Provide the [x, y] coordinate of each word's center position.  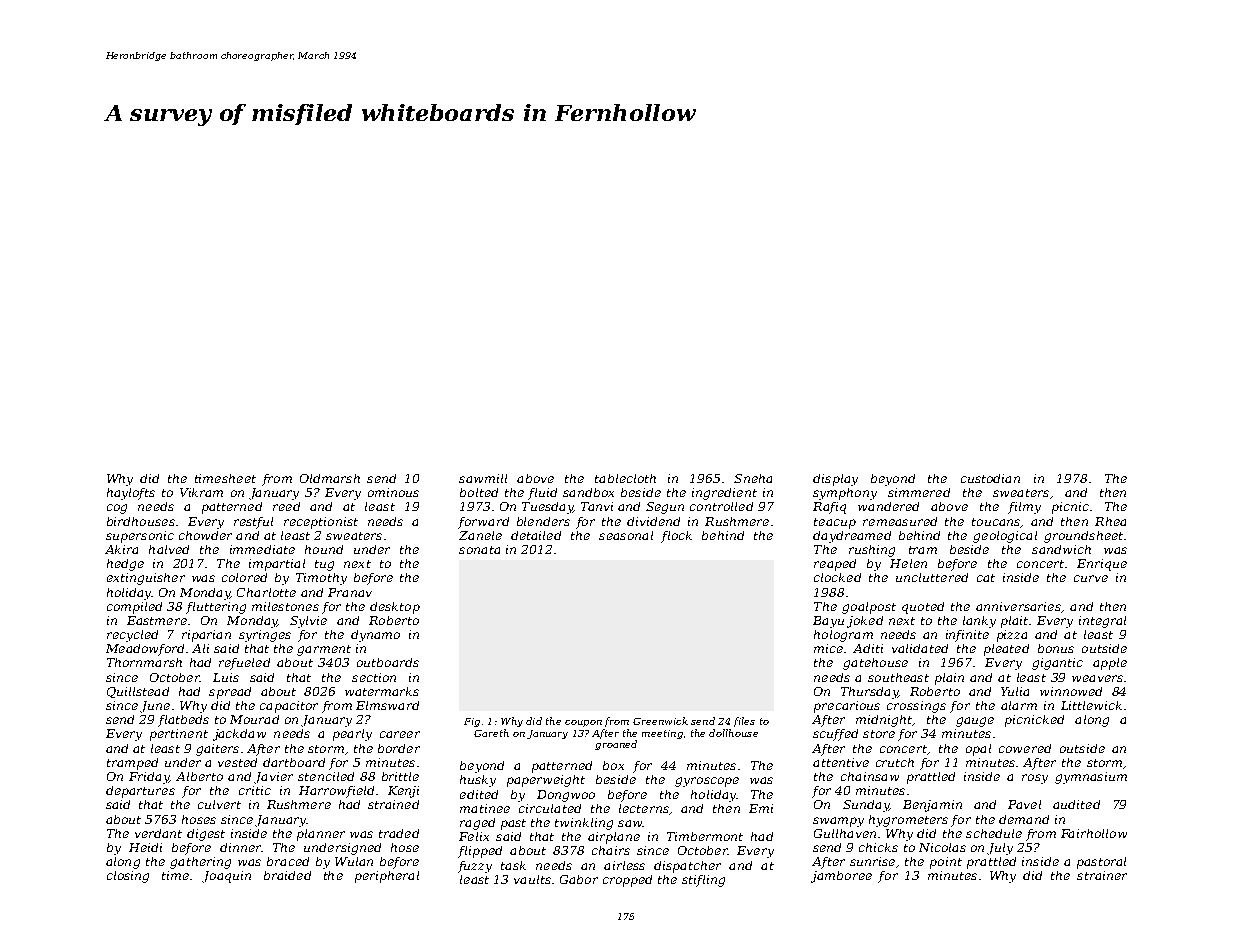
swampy [838, 822]
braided [287, 875]
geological [1005, 537]
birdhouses [141, 521]
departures [140, 792]
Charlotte [266, 592]
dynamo [375, 636]
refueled [244, 664]
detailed [536, 535]
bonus [1056, 648]
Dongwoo [566, 796]
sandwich [1061, 549]
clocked [837, 577]
